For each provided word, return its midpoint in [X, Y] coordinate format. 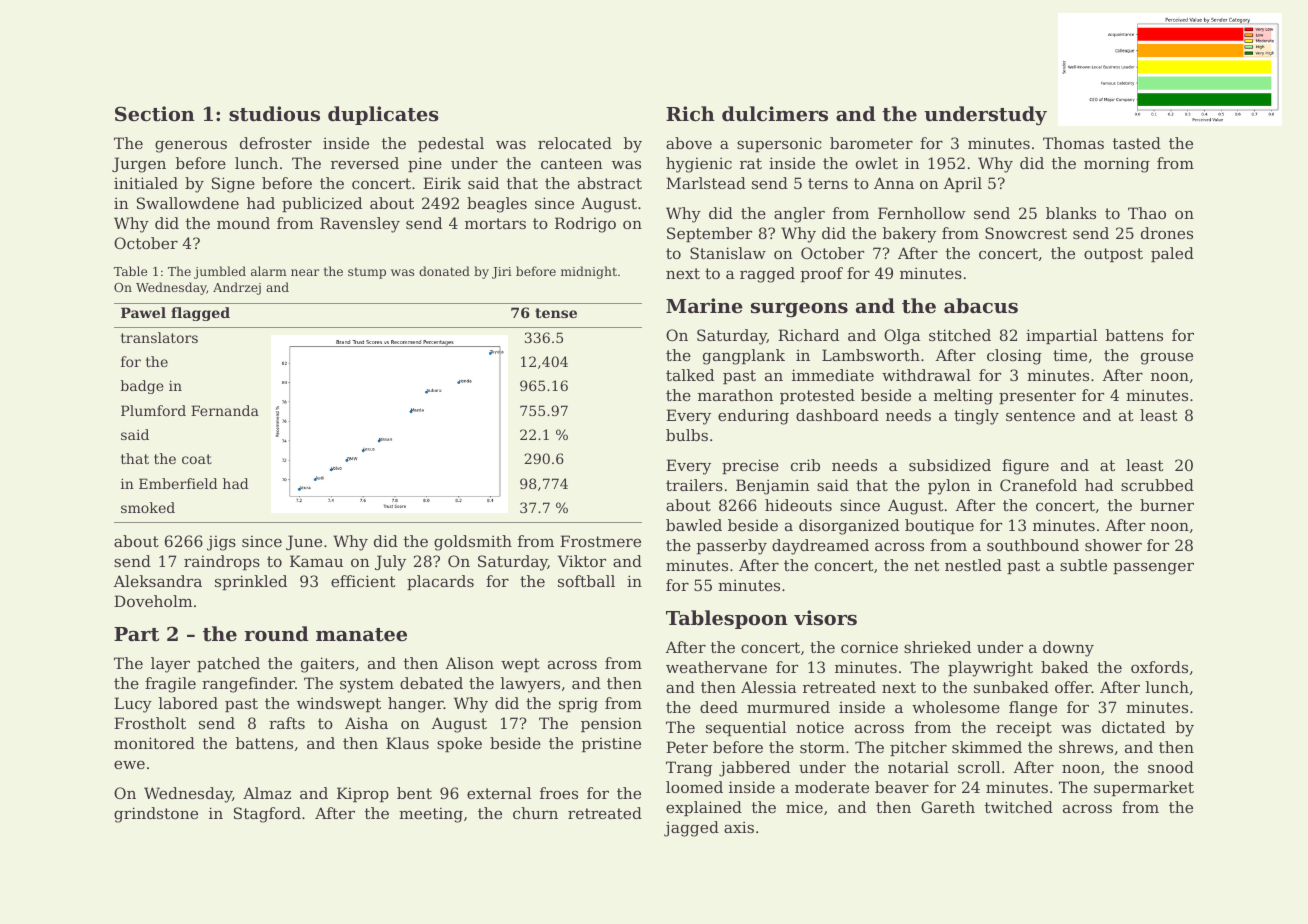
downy [1068, 649]
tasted [1137, 143]
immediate [833, 375]
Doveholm [153, 601]
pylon [949, 487]
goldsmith [473, 543]
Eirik [442, 183]
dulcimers [775, 113]
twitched [1019, 807]
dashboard [837, 415]
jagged [691, 829]
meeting [431, 815]
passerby [732, 547]
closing [1014, 357]
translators [159, 337]
